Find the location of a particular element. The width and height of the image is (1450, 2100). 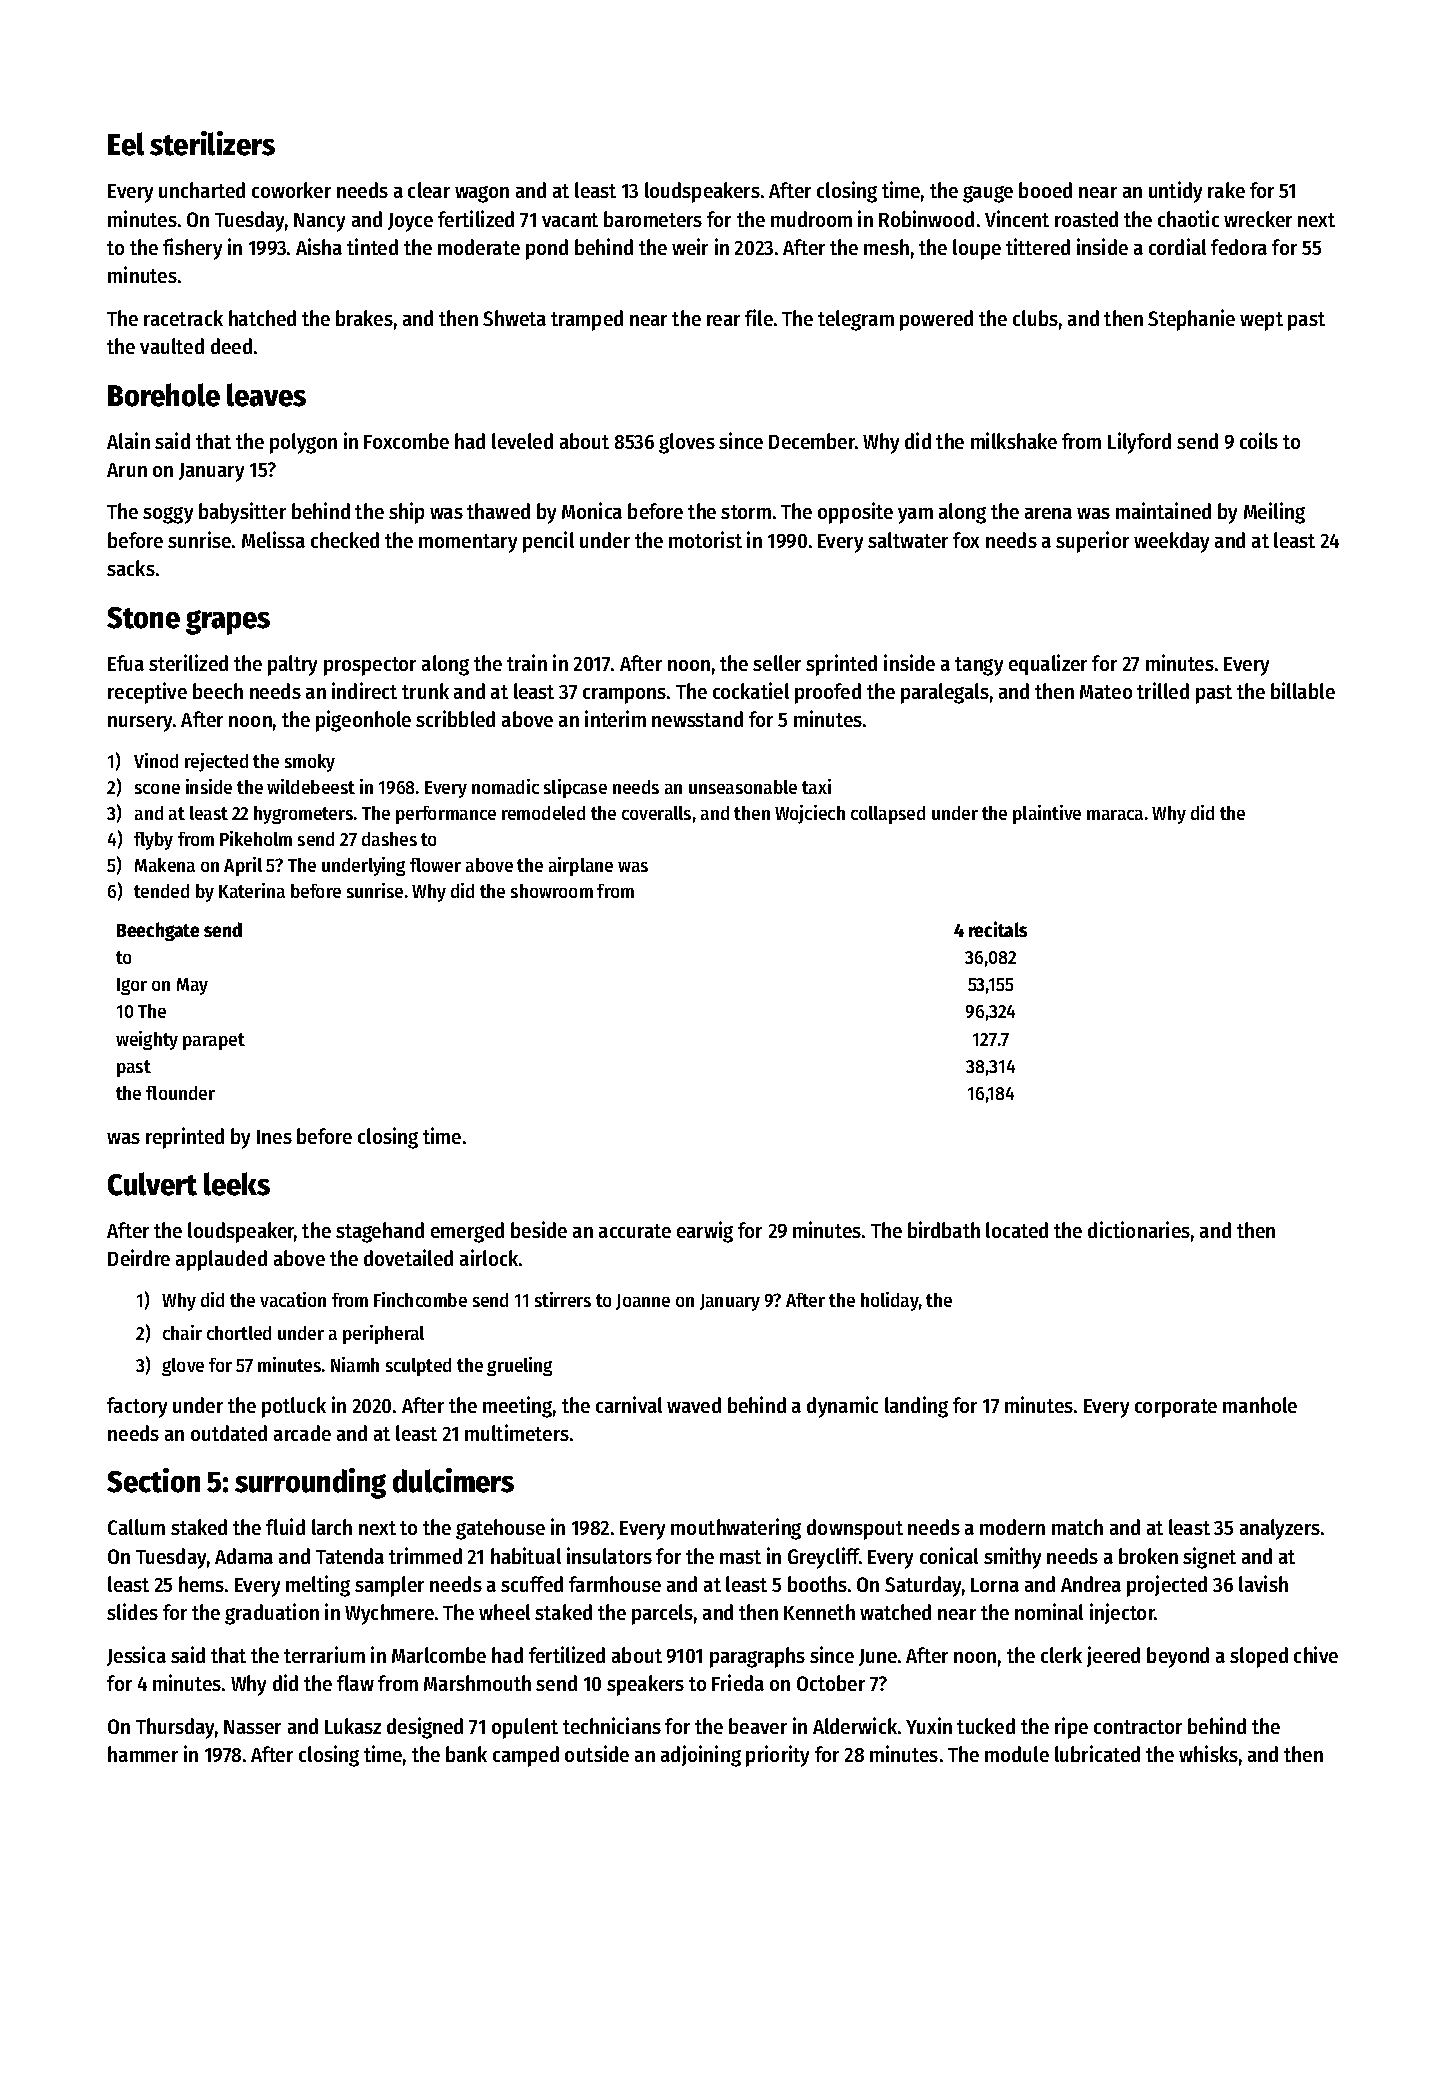

grapes is located at coordinates (228, 622).
